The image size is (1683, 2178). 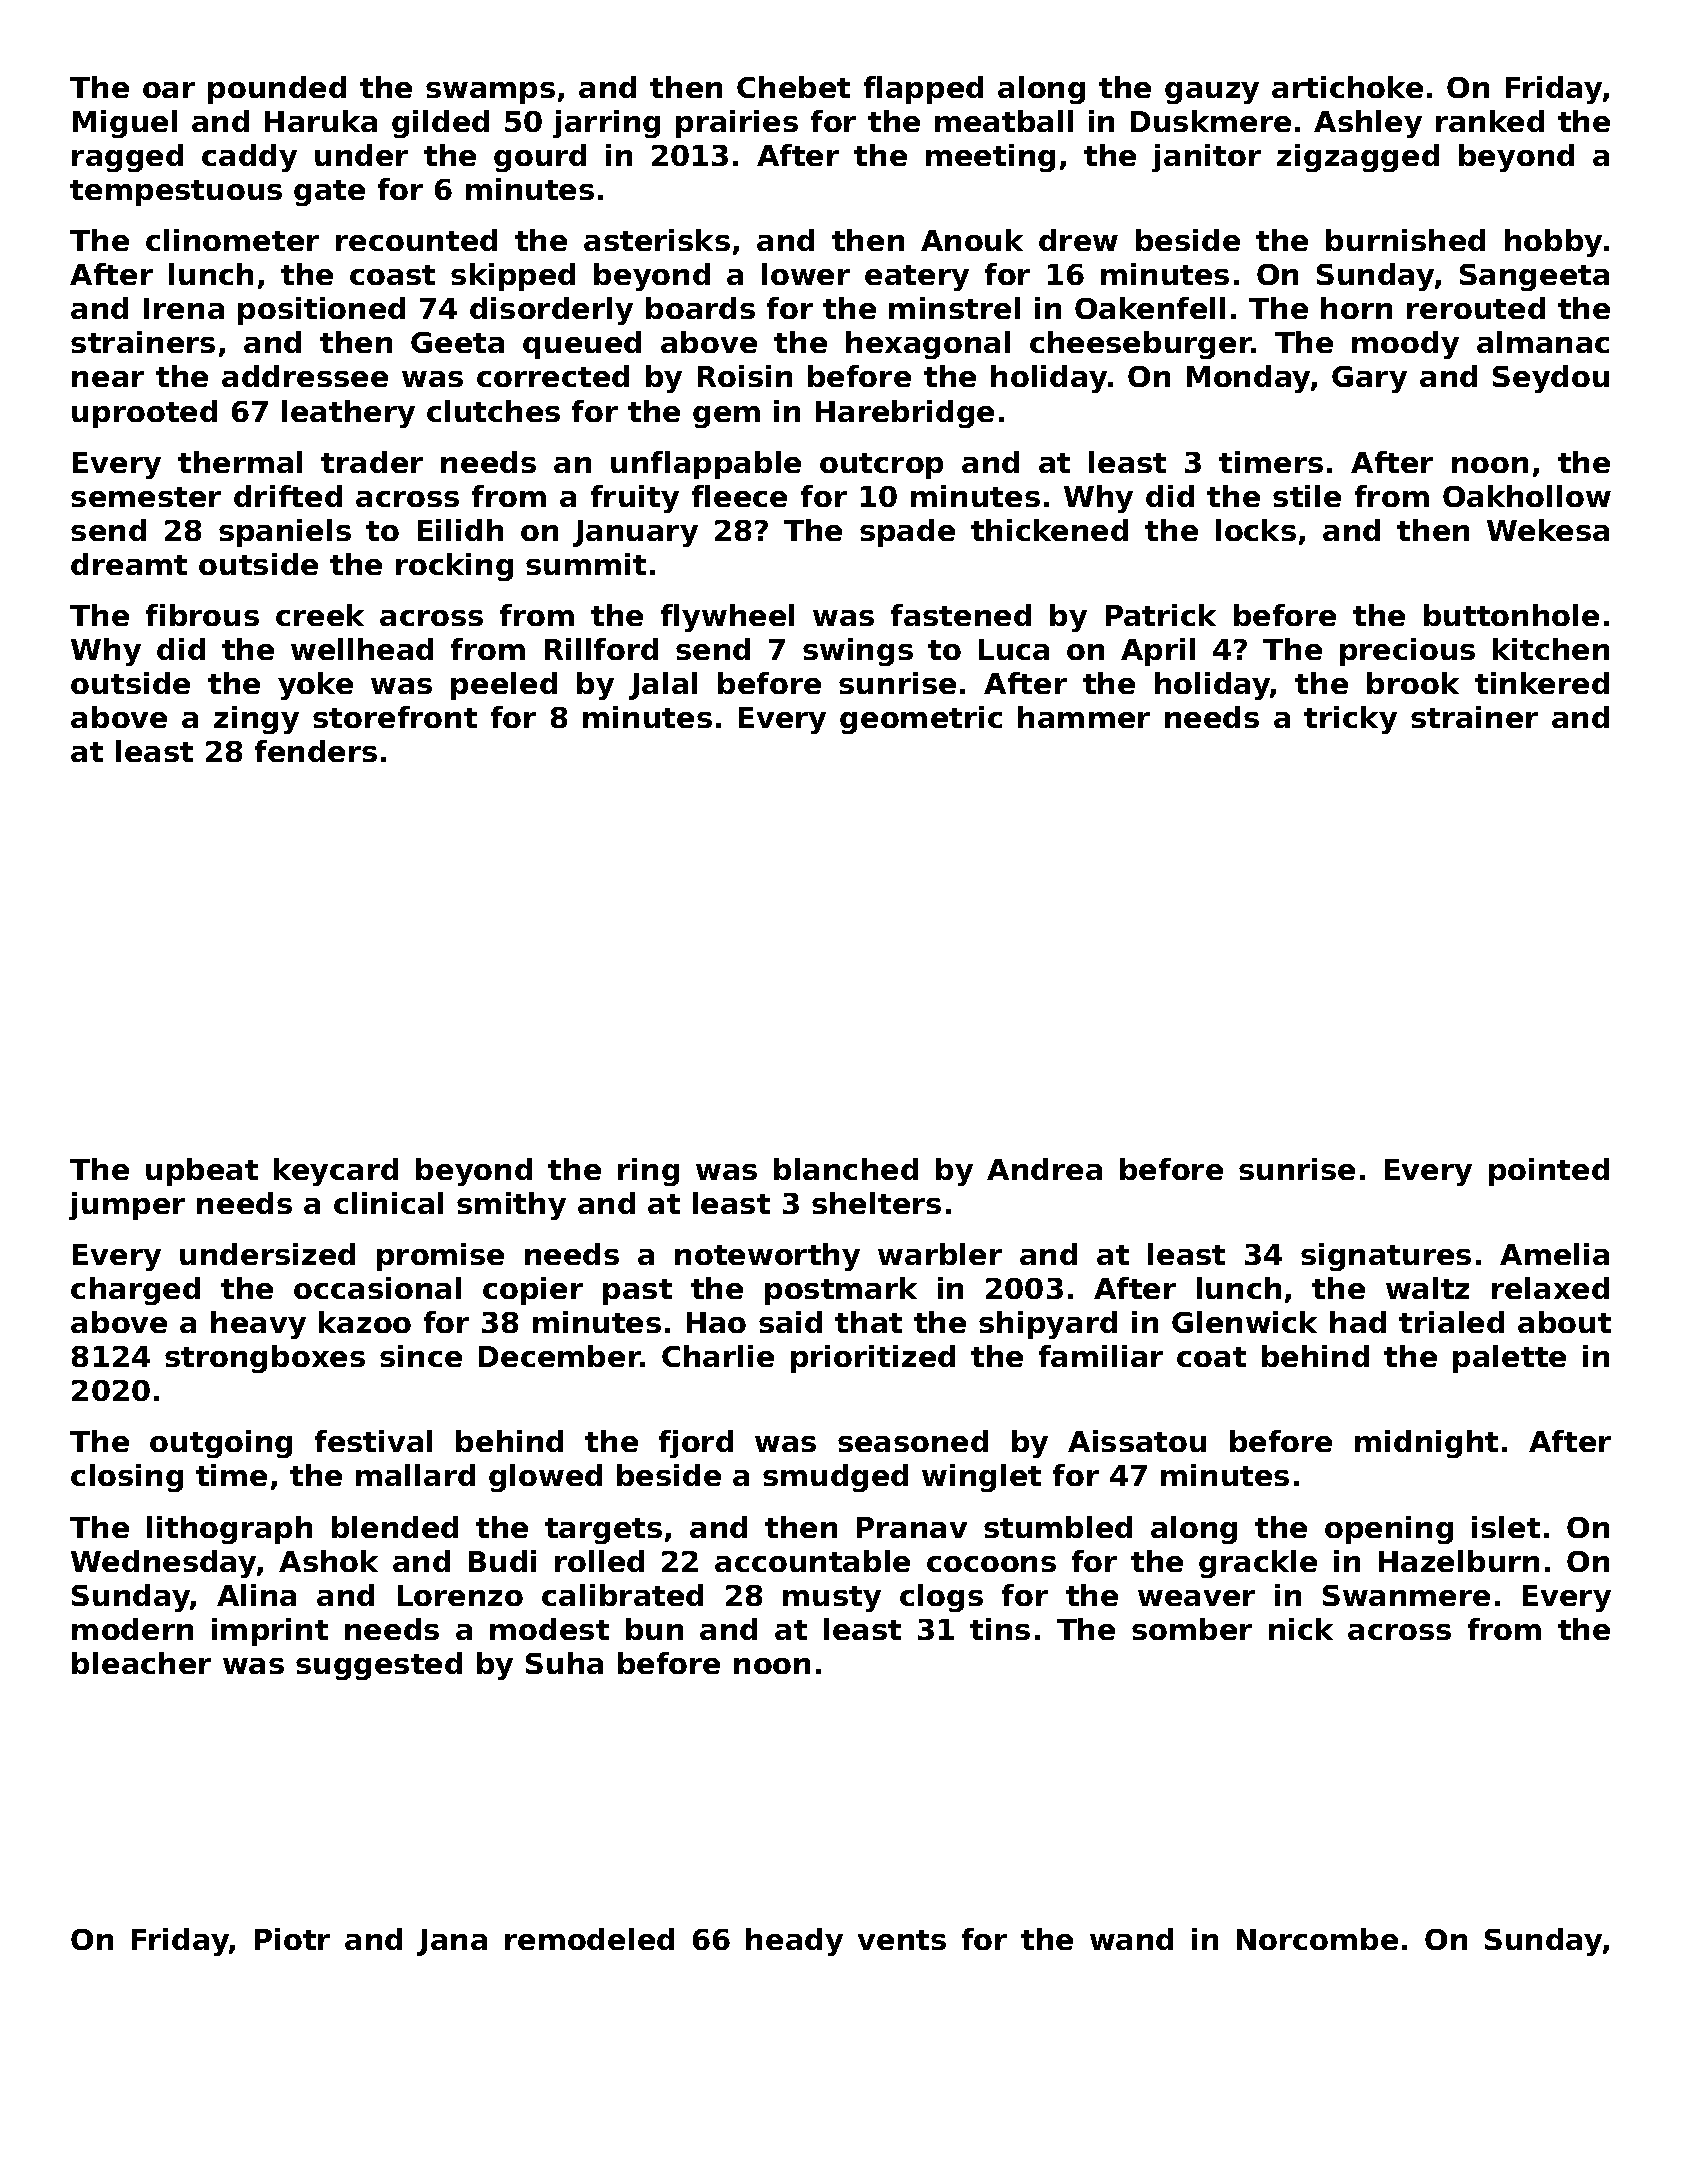 What do you see at coordinates (490, 93) in the screenshot?
I see `swamps` at bounding box center [490, 93].
